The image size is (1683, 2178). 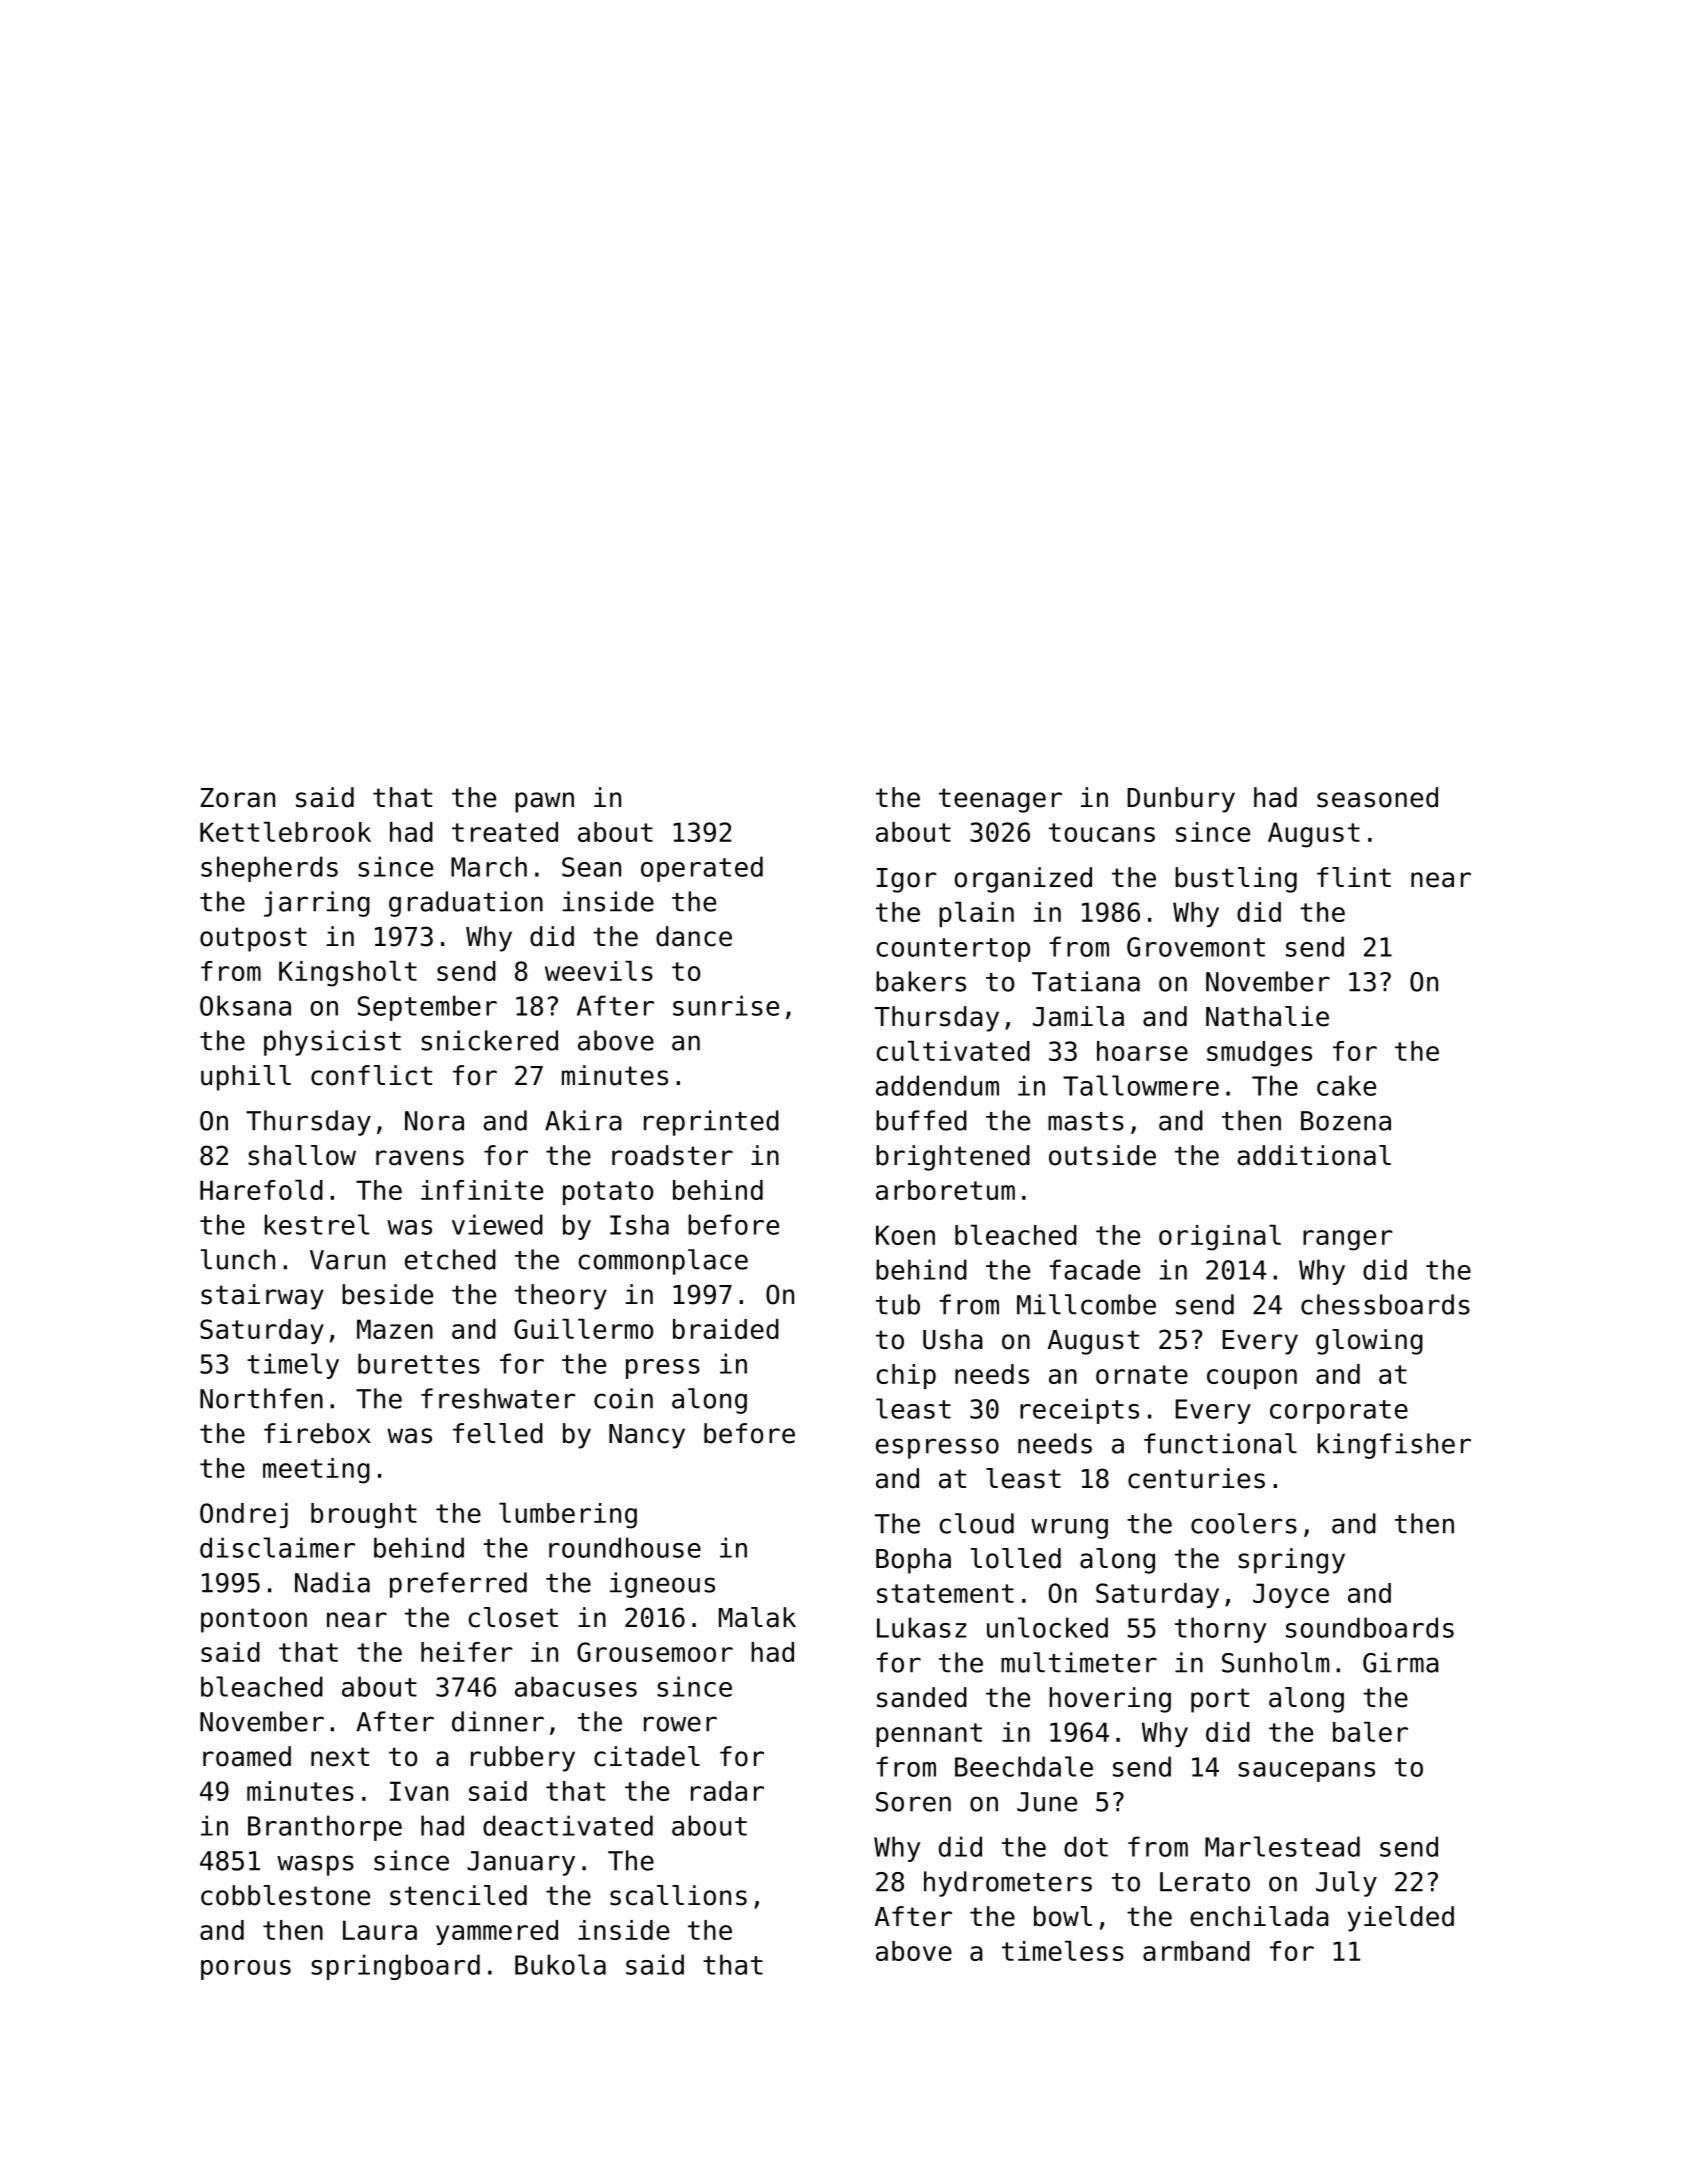 I want to click on stairway, so click(x=262, y=1297).
